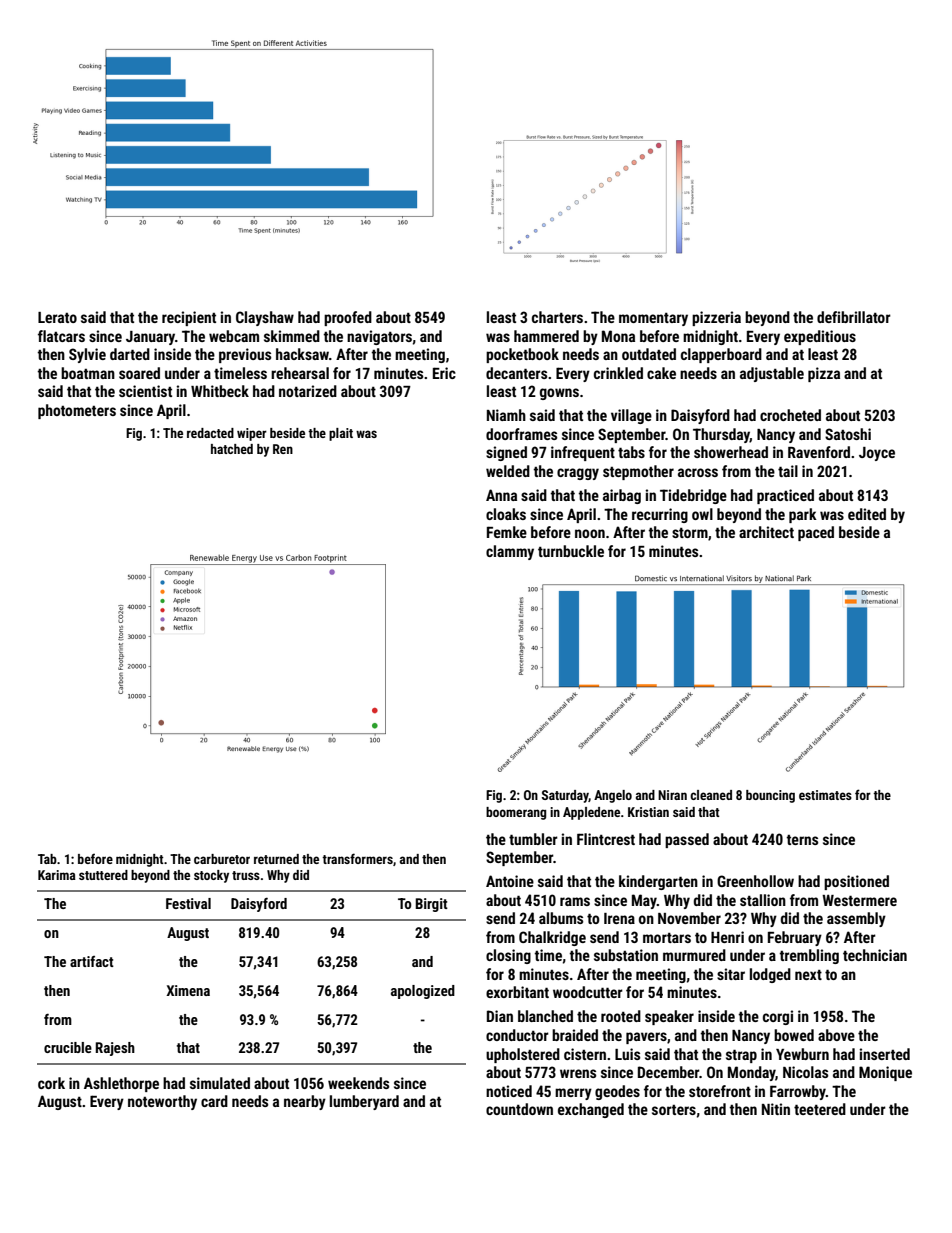  Describe the element at coordinates (854, 317) in the document. I see `defibrillator` at that location.
